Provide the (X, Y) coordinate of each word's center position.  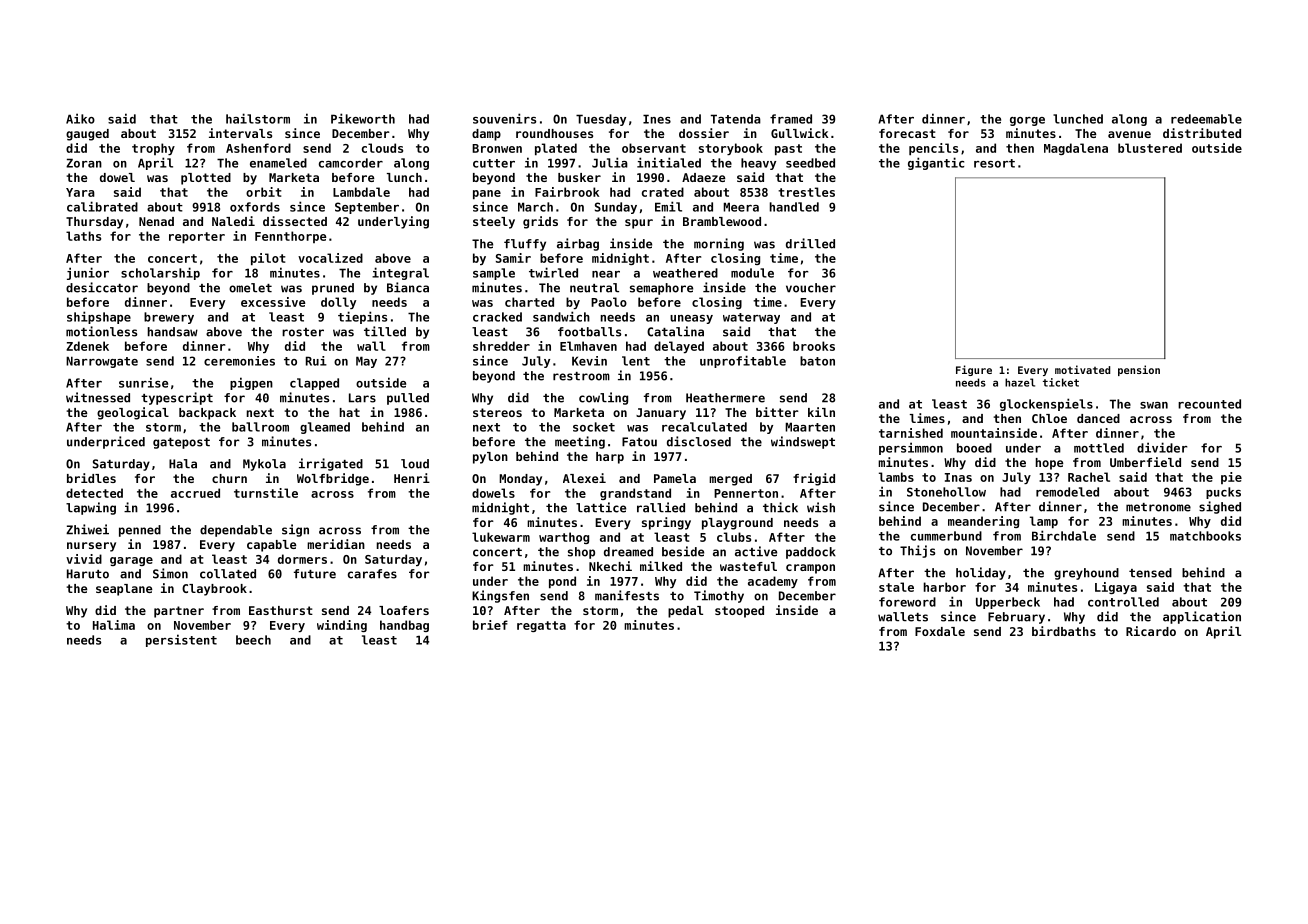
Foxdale (940, 631)
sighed (1220, 507)
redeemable (1206, 119)
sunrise (143, 382)
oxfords (255, 207)
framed (791, 119)
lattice (601, 507)
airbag (578, 244)
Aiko (80, 118)
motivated (1082, 369)
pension (1139, 370)
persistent (181, 640)
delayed (679, 347)
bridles (91, 478)
